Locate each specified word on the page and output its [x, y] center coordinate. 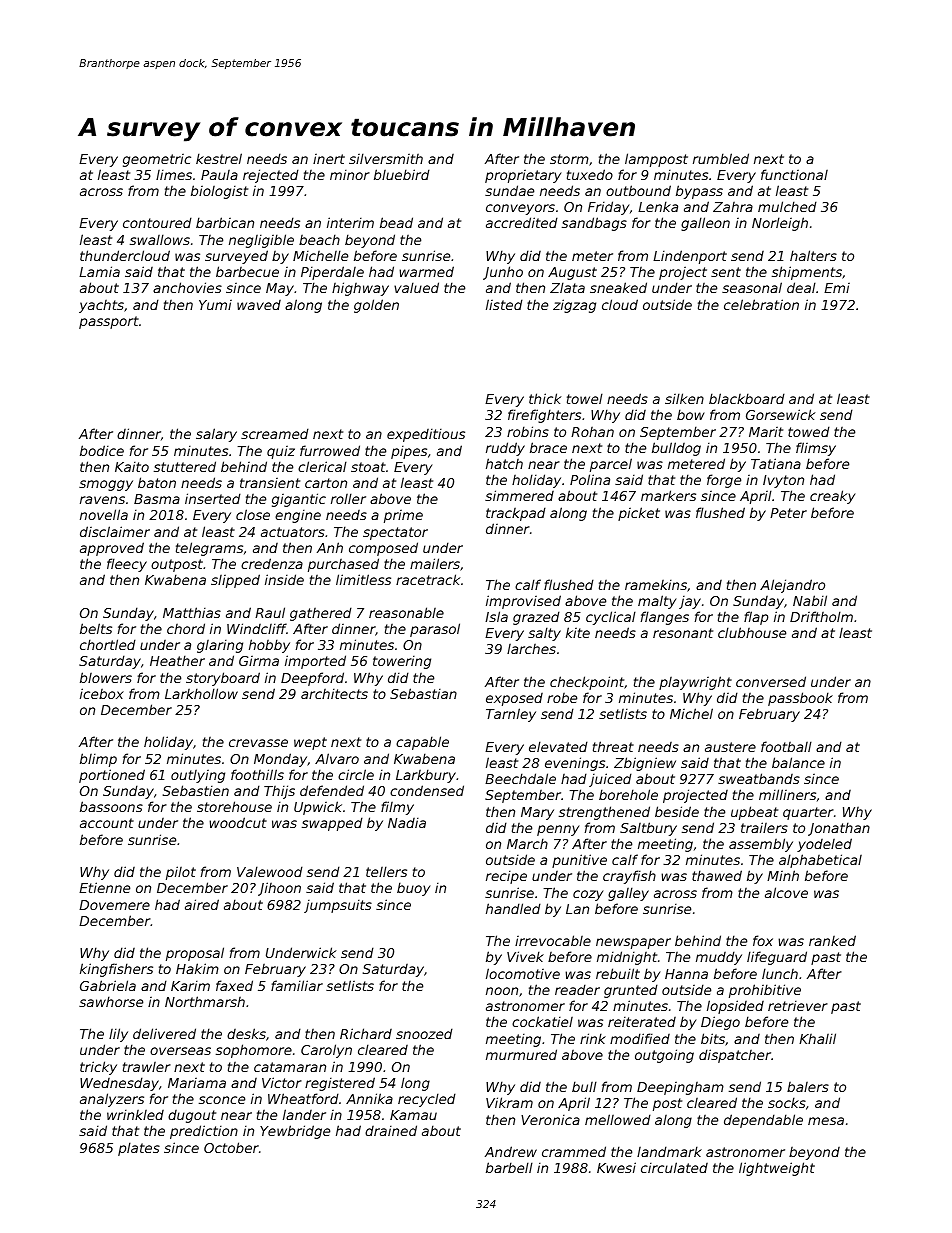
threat [613, 746]
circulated [674, 1167]
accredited [522, 222]
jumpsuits [338, 906]
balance [798, 762]
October [231, 1147]
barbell [509, 1167]
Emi [837, 288]
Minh [783, 875]
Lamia [99, 271]
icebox [102, 693]
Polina [590, 479]
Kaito [132, 466]
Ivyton [783, 481]
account [107, 823]
